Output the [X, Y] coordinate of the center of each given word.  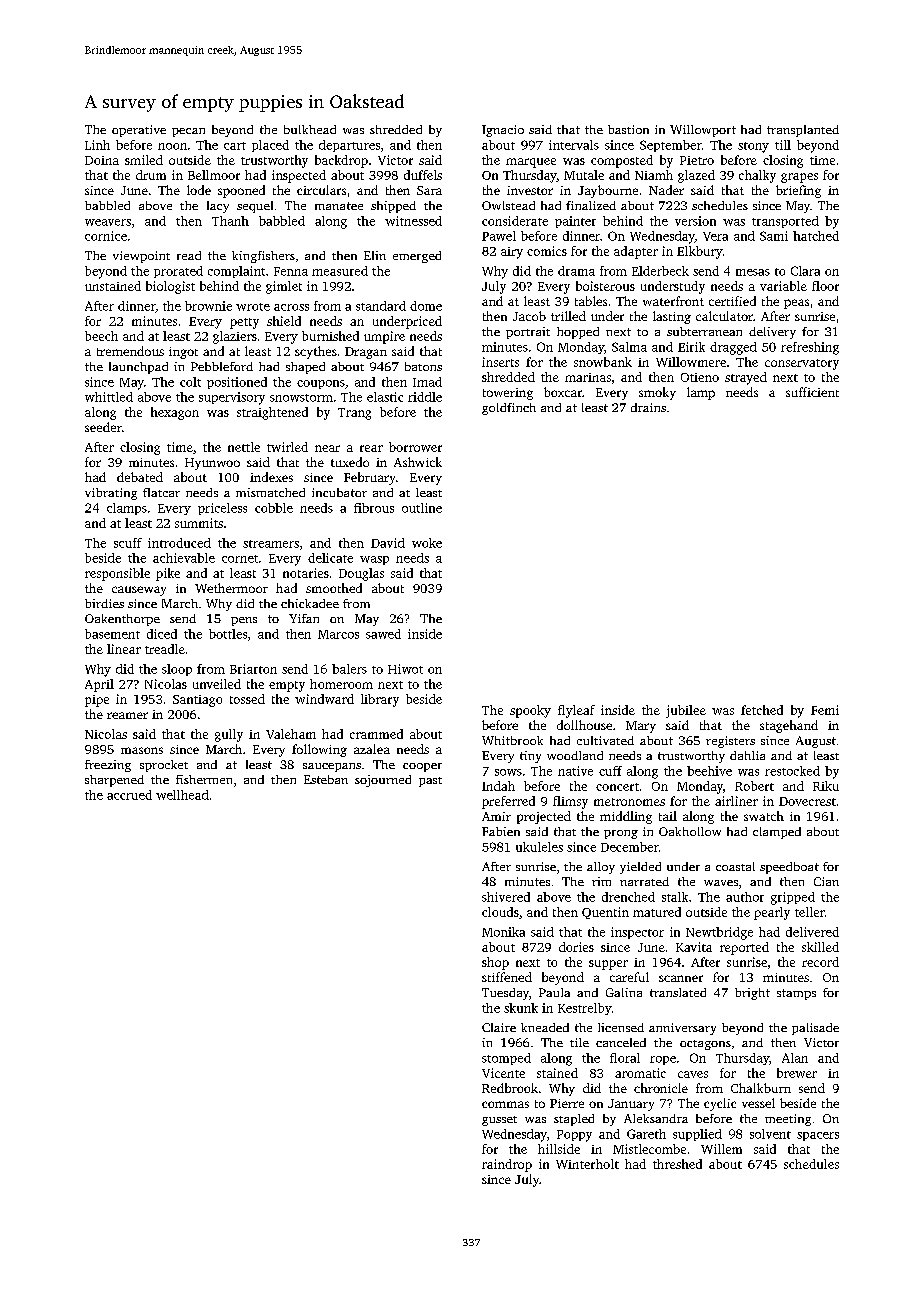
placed [270, 146]
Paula [554, 992]
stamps [796, 994]
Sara [429, 190]
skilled [820, 947]
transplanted [803, 131]
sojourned [383, 781]
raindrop [507, 1165]
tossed [247, 699]
